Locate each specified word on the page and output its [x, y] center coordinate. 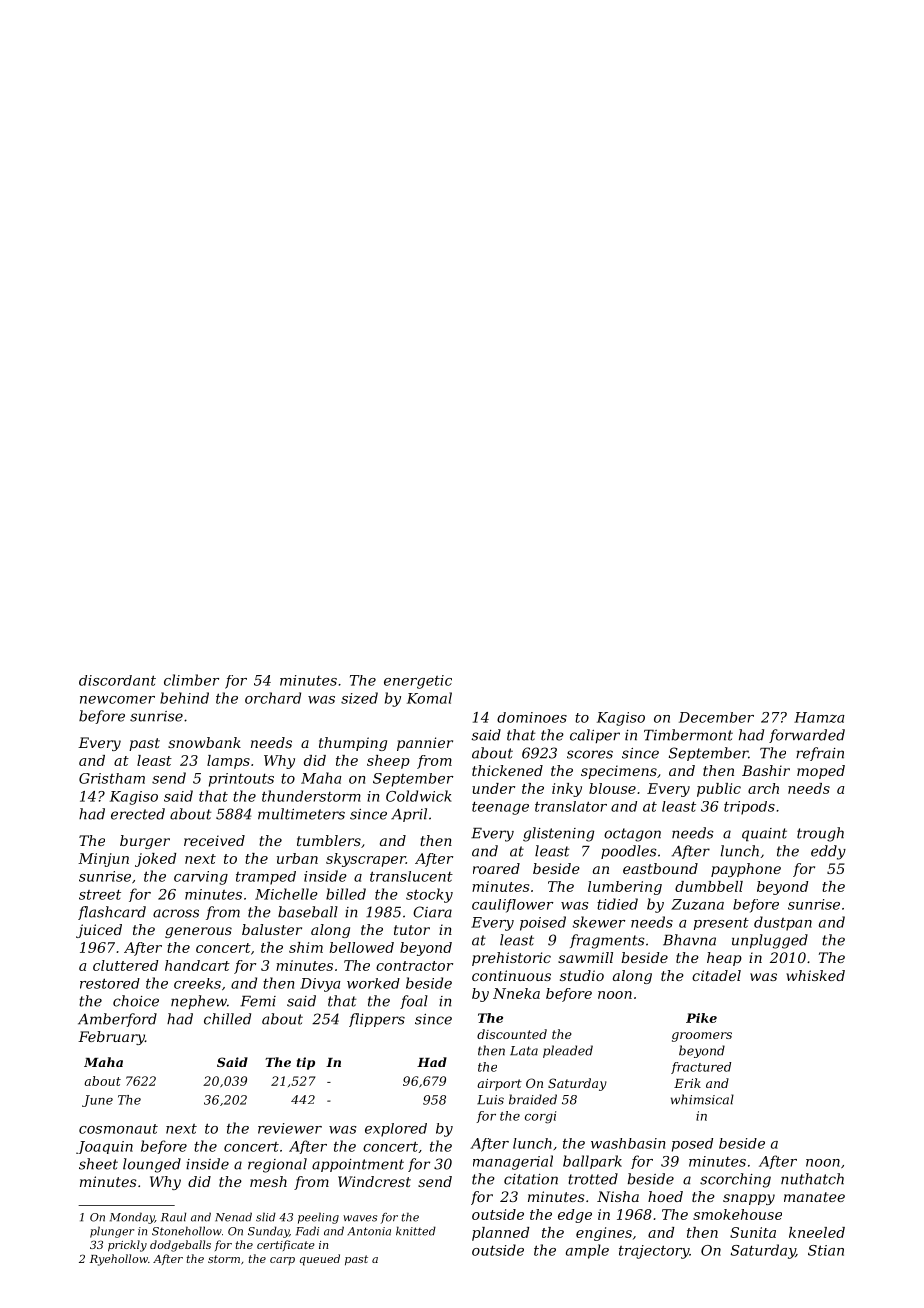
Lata [524, 1051]
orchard [273, 698]
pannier [425, 744]
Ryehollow [119, 1260]
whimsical [702, 1099]
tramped [266, 878]
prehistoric [511, 959]
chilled [227, 1019]
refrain [820, 754]
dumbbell [709, 886]
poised [543, 923]
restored [110, 983]
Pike [701, 1018]
